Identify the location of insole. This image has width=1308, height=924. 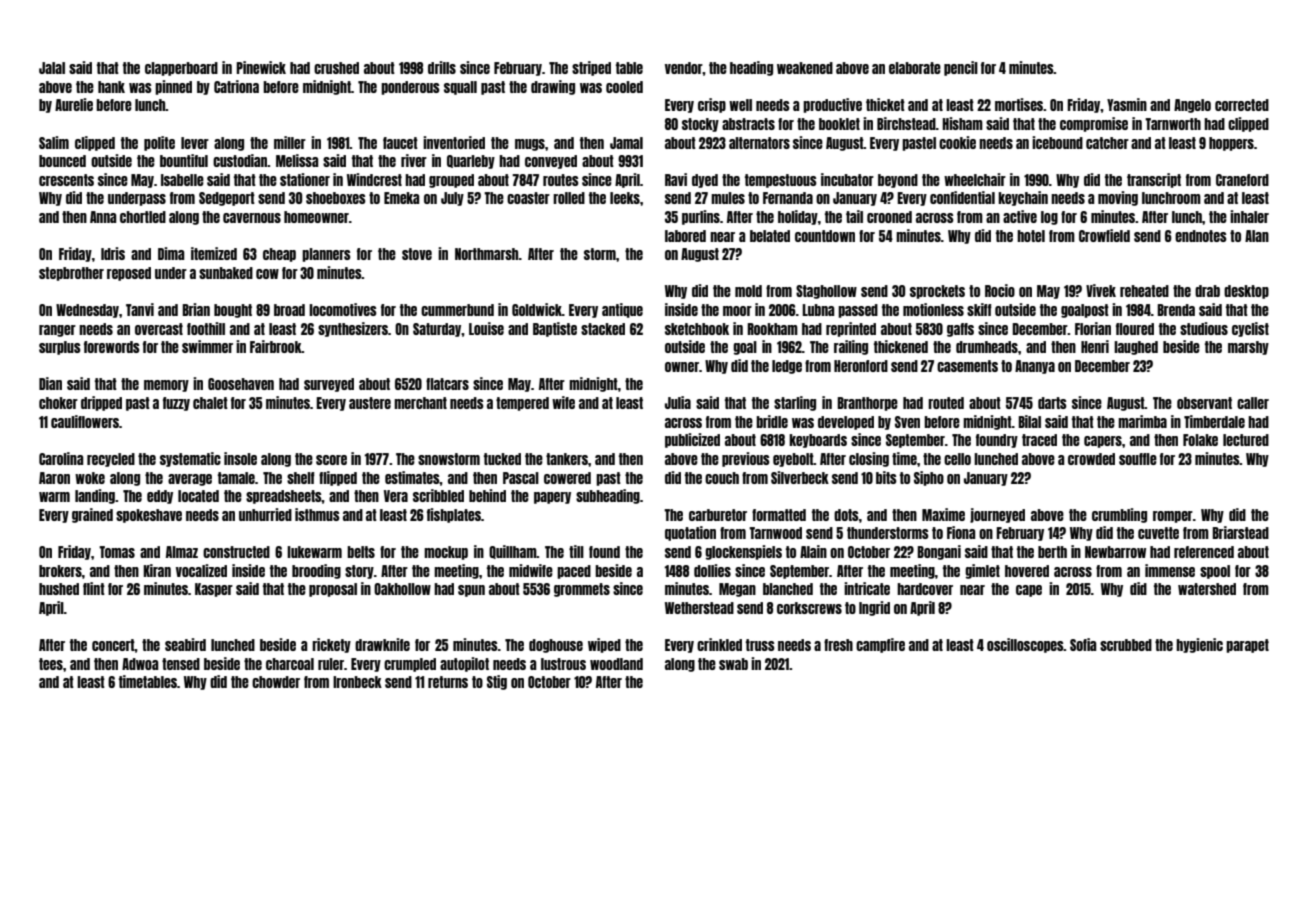
(240, 458).
